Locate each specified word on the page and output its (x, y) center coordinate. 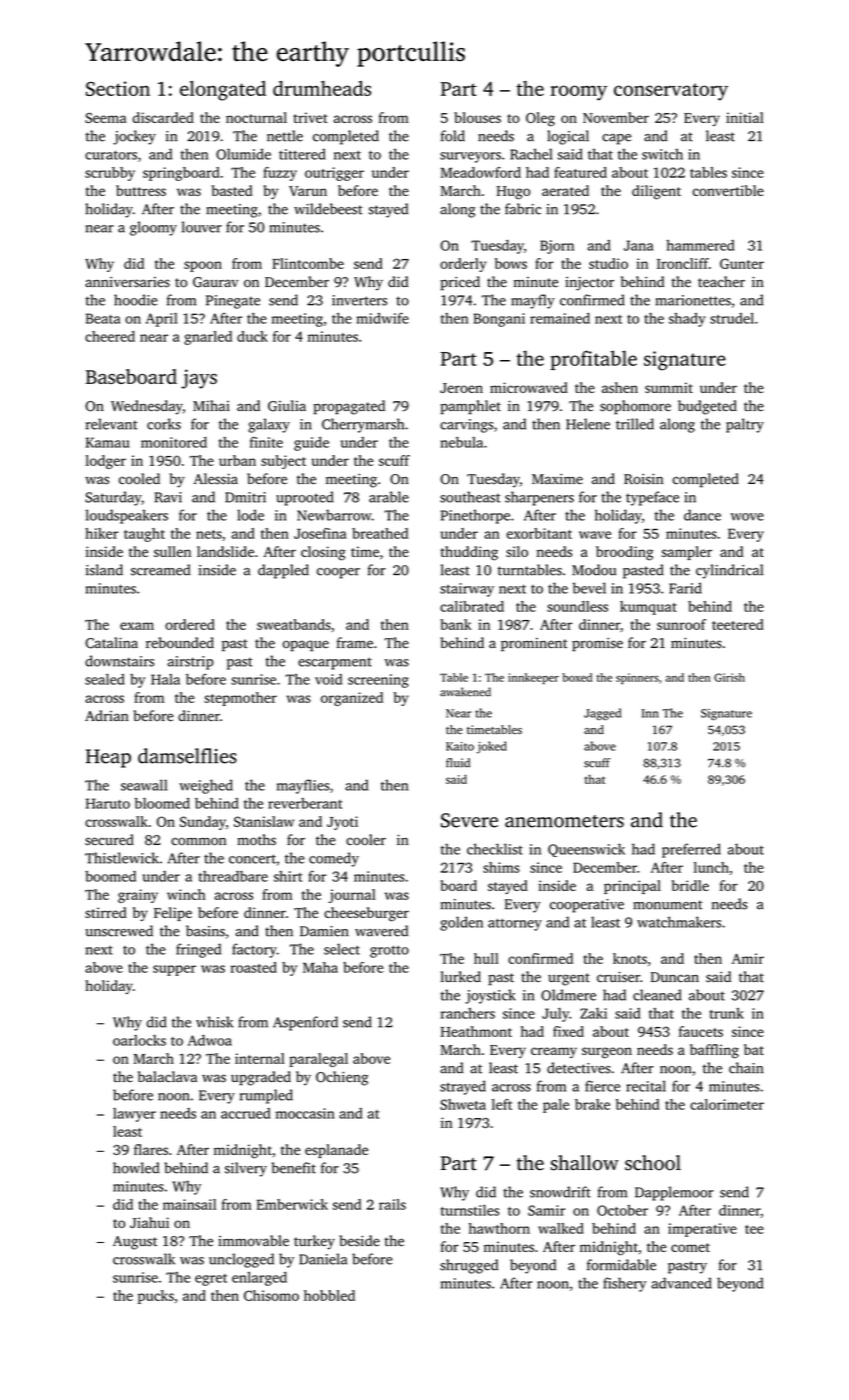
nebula (461, 442)
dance (702, 515)
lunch (711, 867)
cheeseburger (366, 914)
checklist (495, 849)
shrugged (469, 1266)
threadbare (233, 876)
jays (199, 379)
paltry (745, 425)
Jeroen (461, 388)
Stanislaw (264, 821)
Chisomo (271, 1295)
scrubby (110, 174)
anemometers (564, 821)
